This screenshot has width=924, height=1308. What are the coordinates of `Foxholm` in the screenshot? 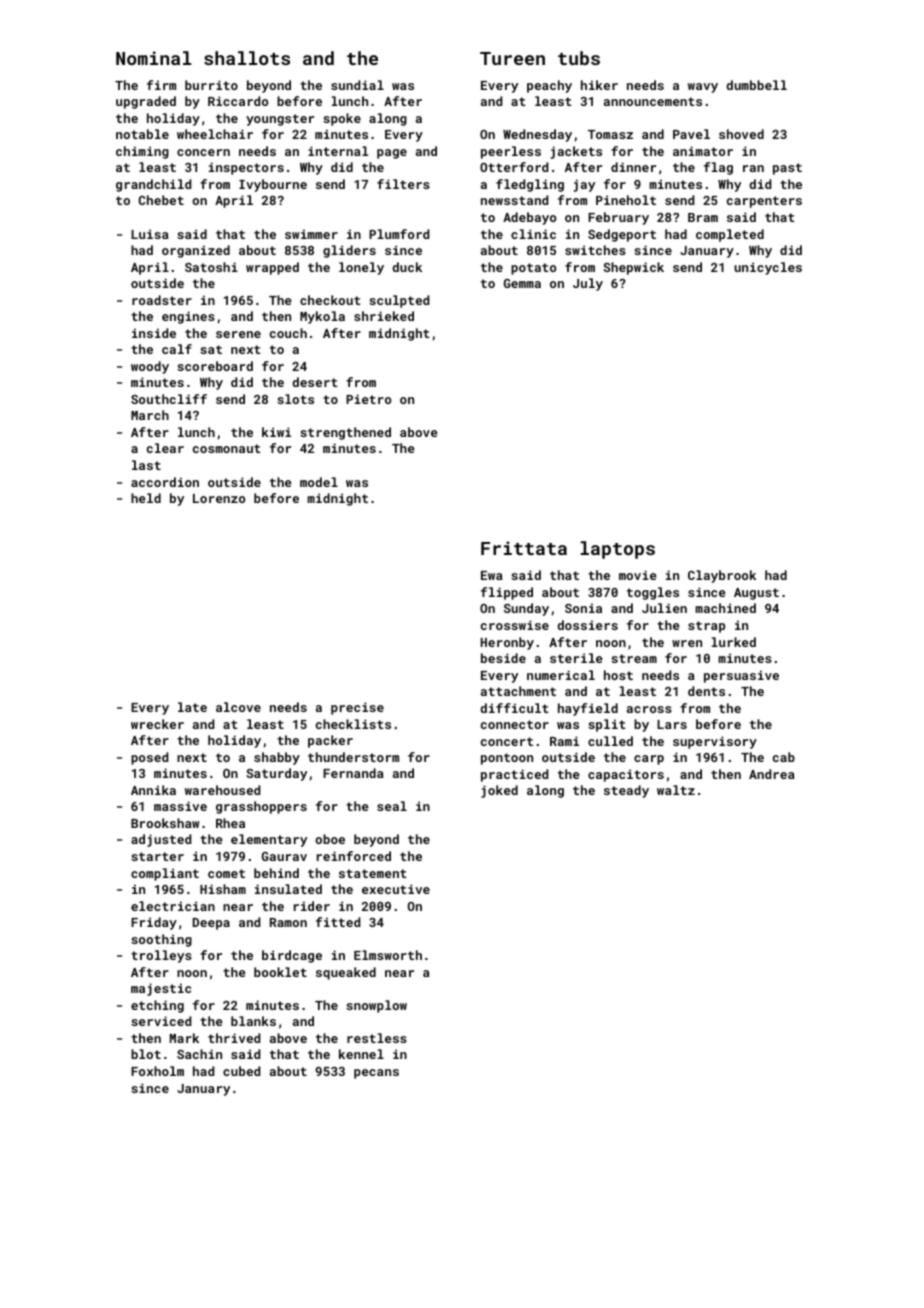 It's located at (157, 1071).
